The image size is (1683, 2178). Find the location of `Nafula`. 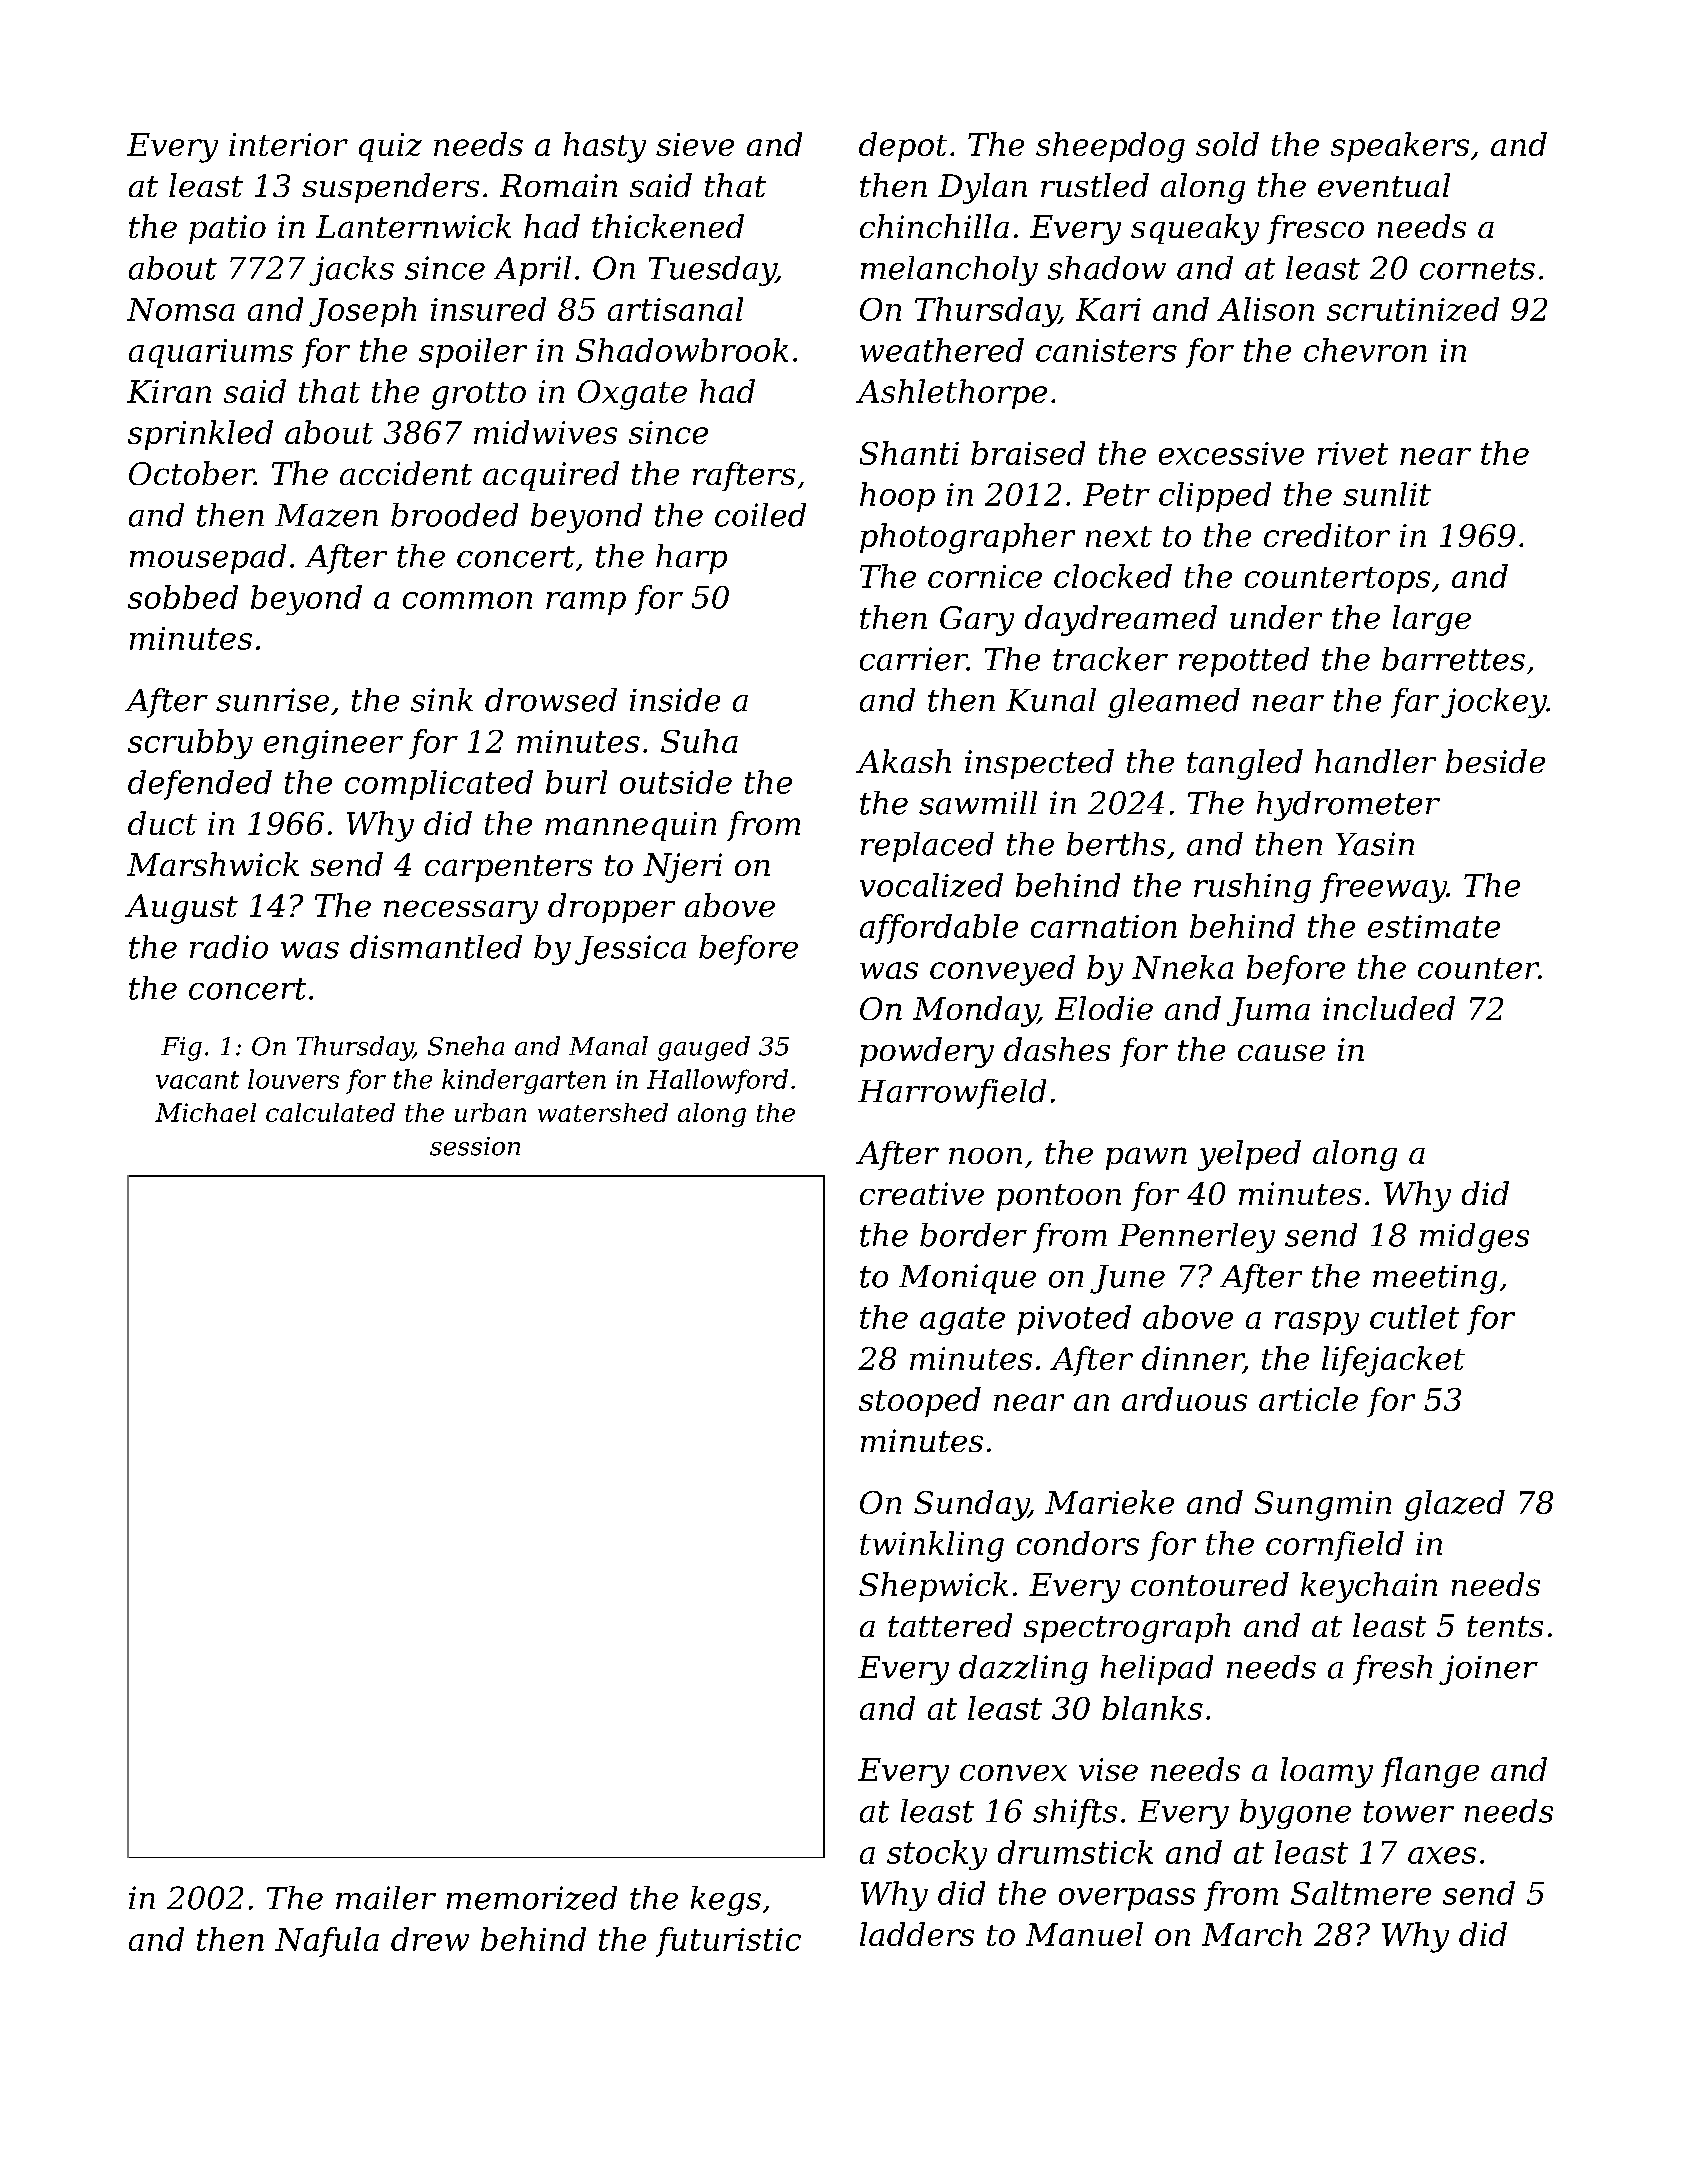

Nafula is located at coordinates (327, 1942).
